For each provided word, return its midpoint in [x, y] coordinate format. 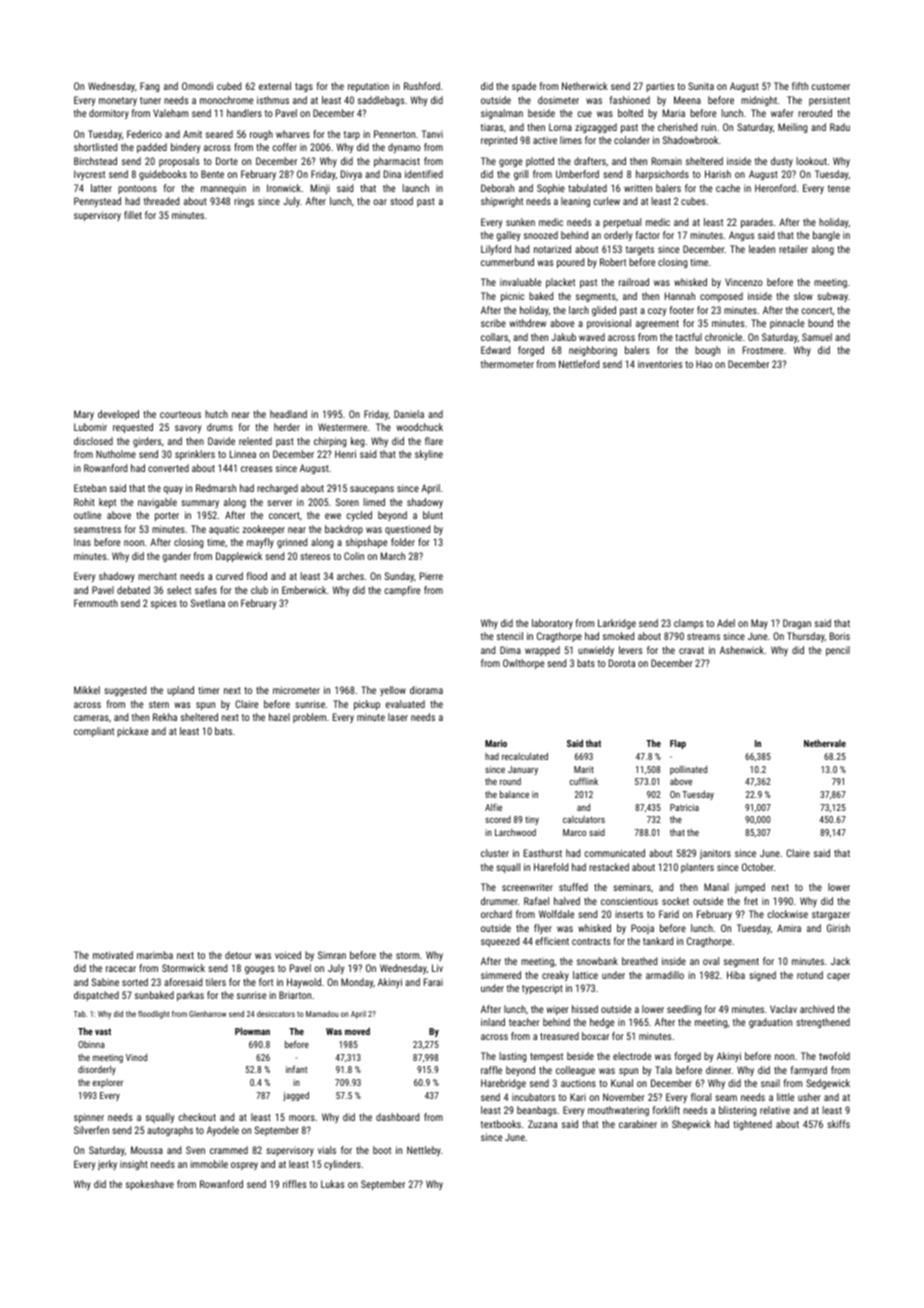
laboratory [552, 624]
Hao [704, 364]
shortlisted [95, 147]
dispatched [96, 996]
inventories [660, 364]
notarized [552, 249]
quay [173, 490]
